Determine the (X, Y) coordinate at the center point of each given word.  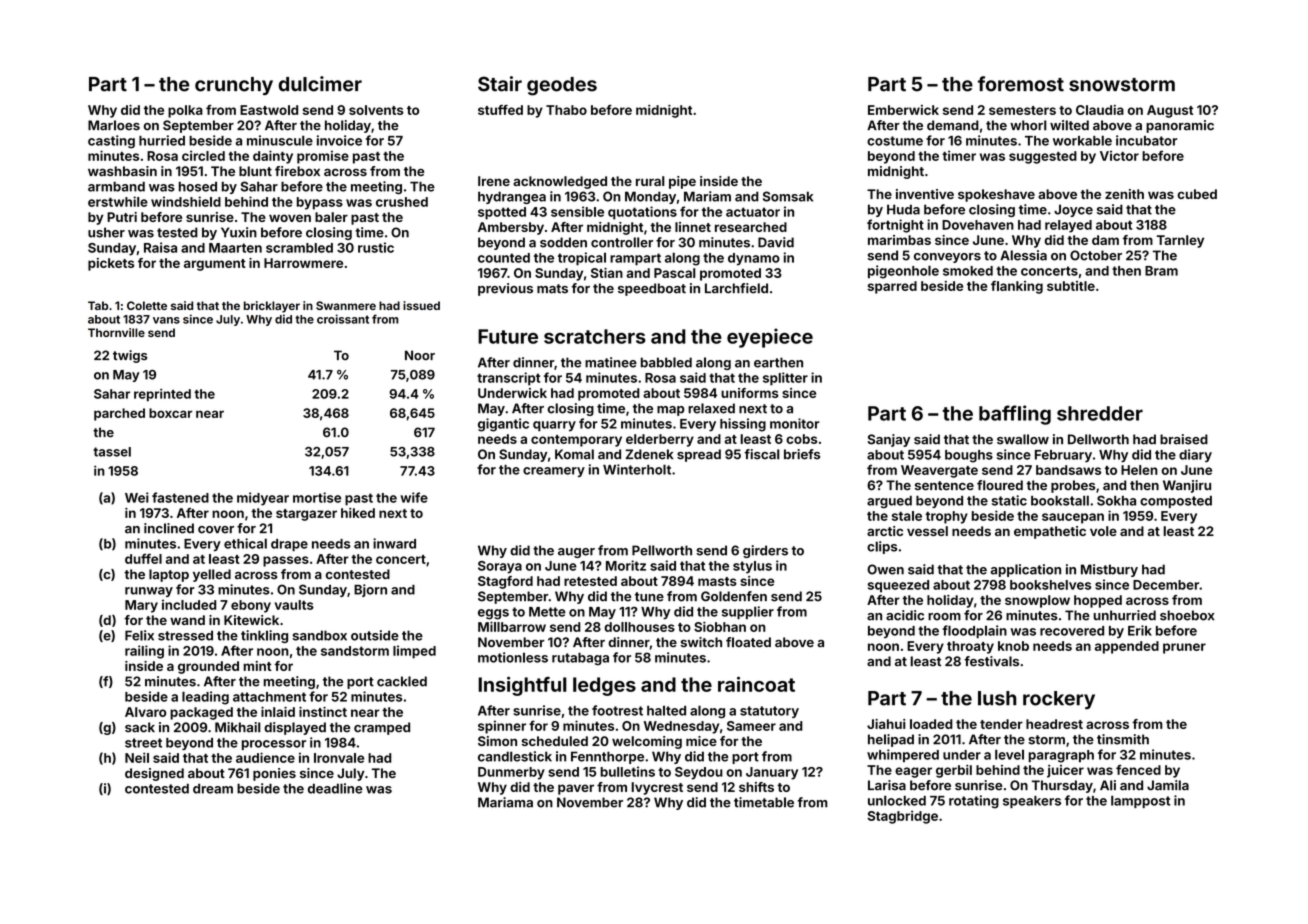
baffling (1015, 415)
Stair (500, 84)
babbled (666, 362)
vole (1103, 531)
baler (331, 217)
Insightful (522, 686)
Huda (903, 209)
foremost (1021, 84)
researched (751, 227)
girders (765, 551)
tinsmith (1123, 739)
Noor (420, 355)
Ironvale (339, 758)
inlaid (278, 712)
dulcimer (320, 84)
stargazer (306, 515)
